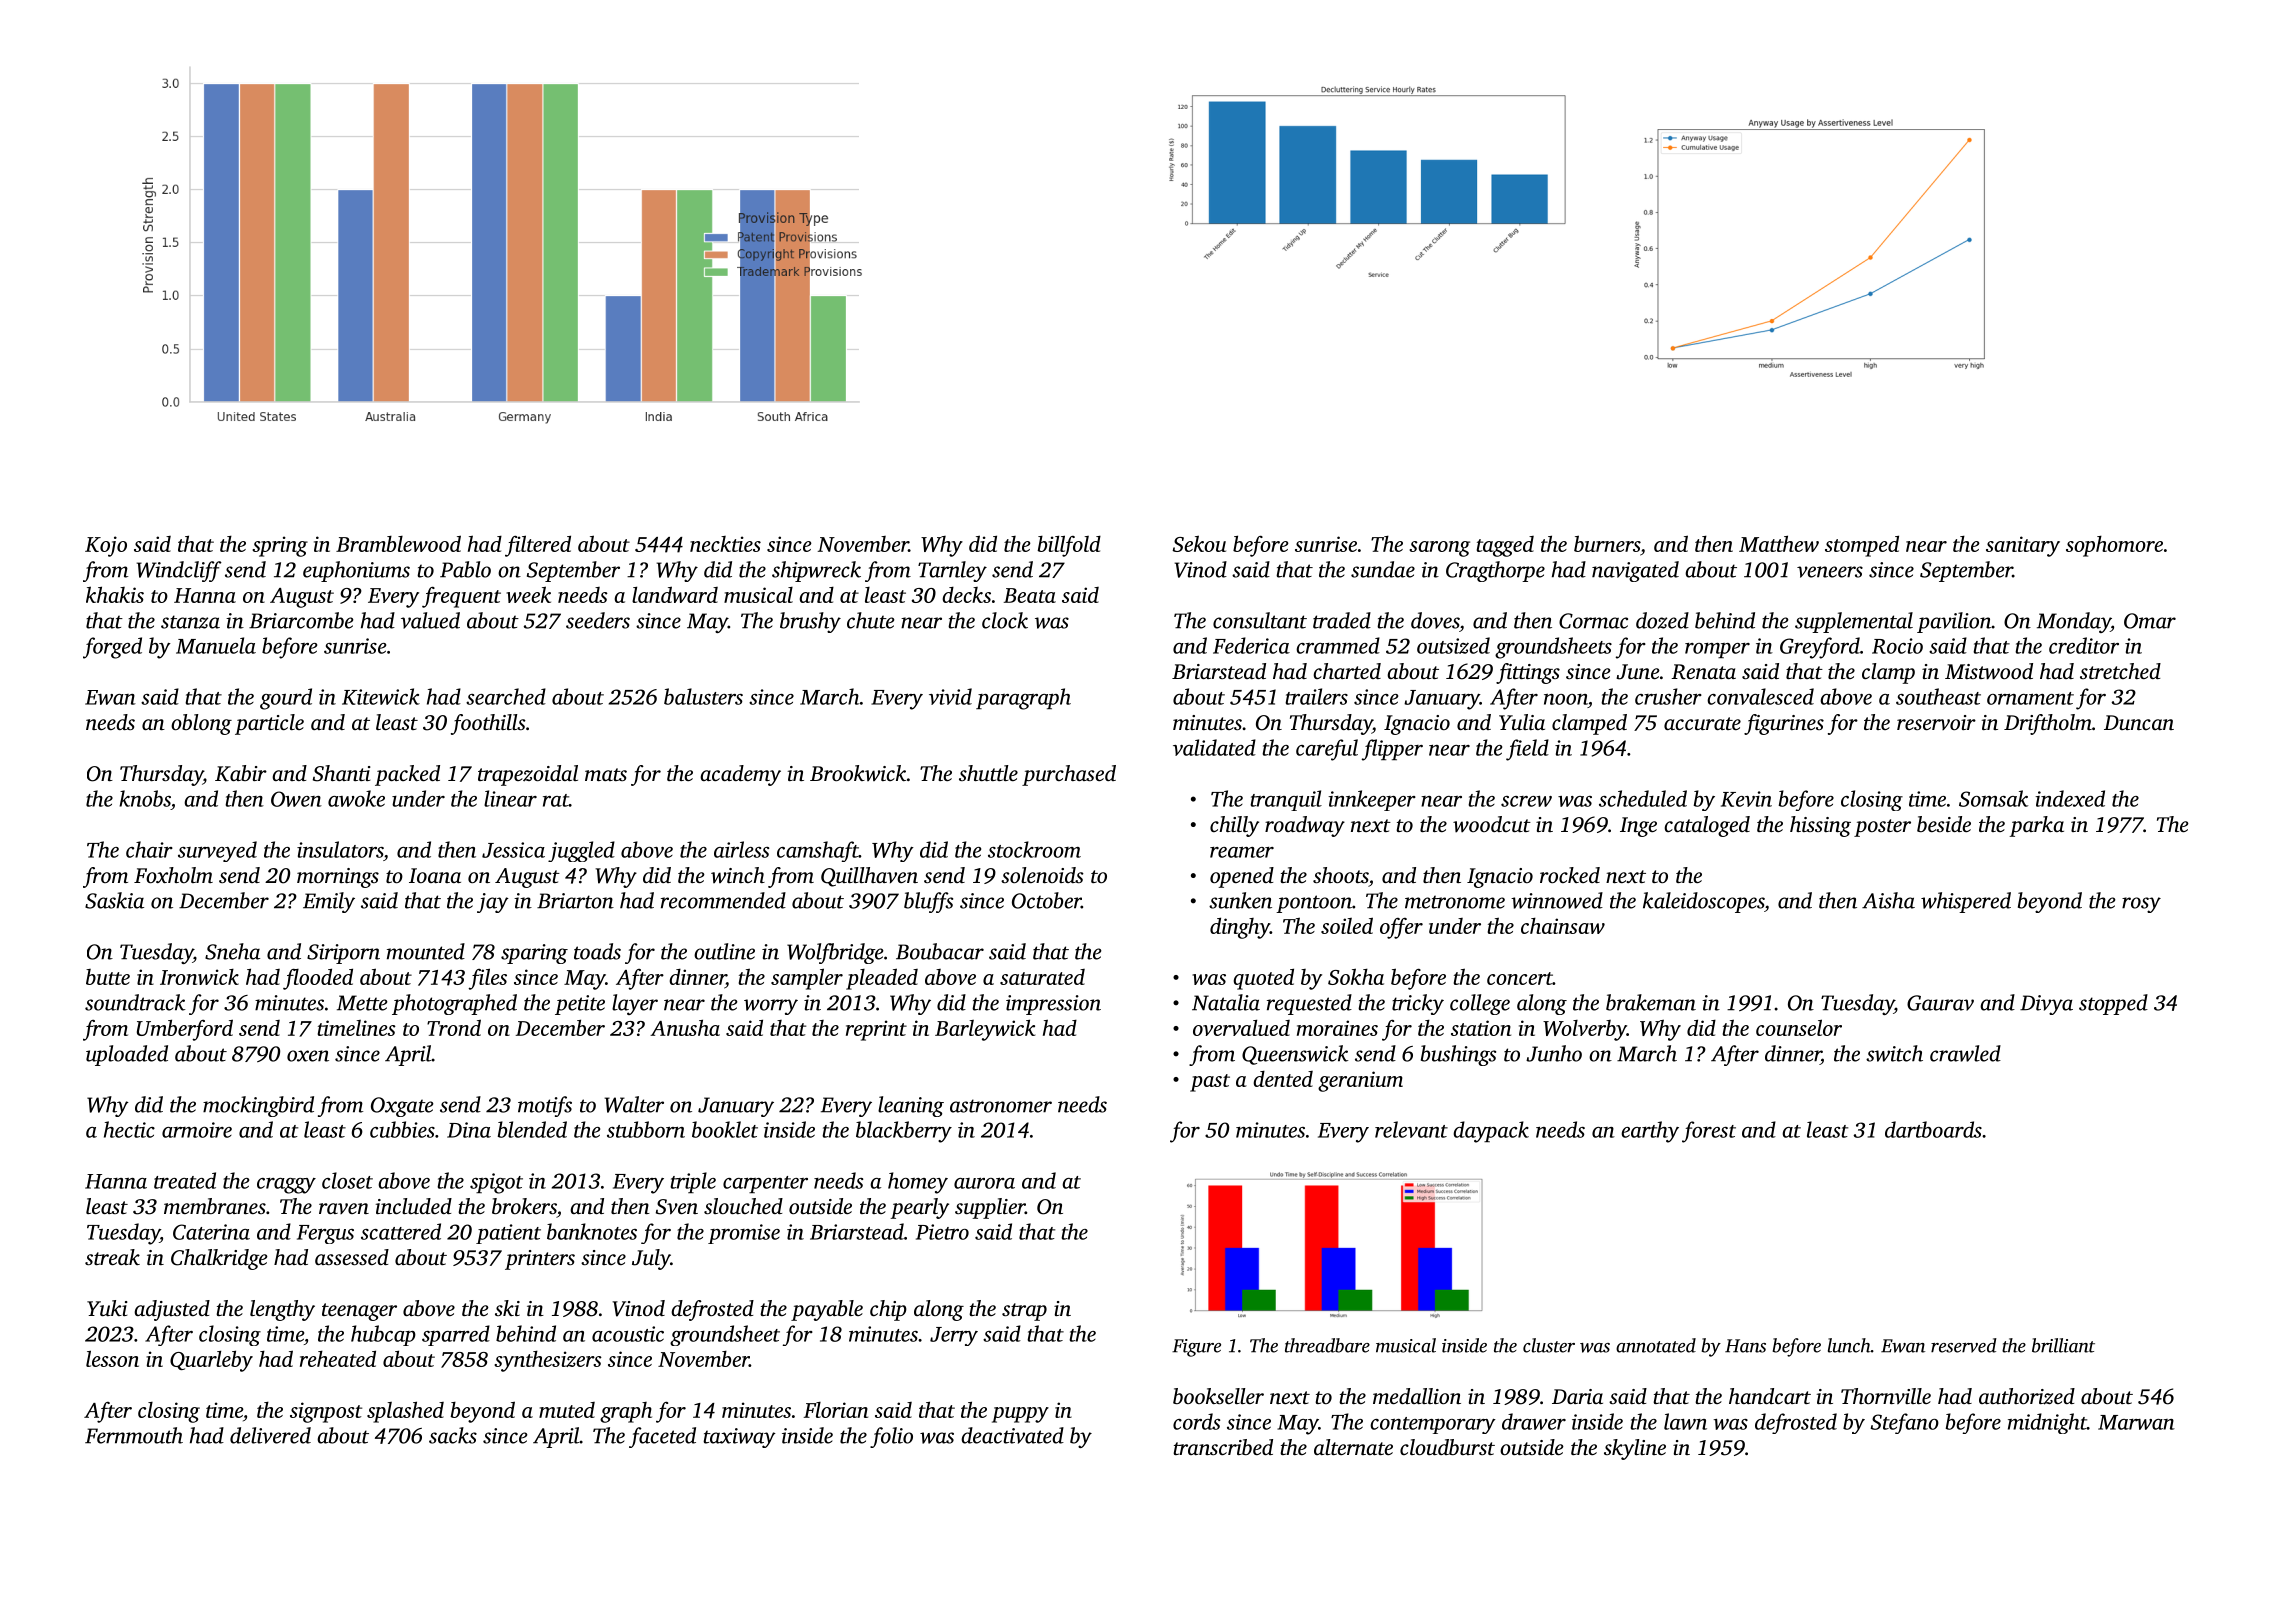 The height and width of the document is (1620, 2292). Describe the element at coordinates (891, 1437) in the document. I see `folio` at that location.
